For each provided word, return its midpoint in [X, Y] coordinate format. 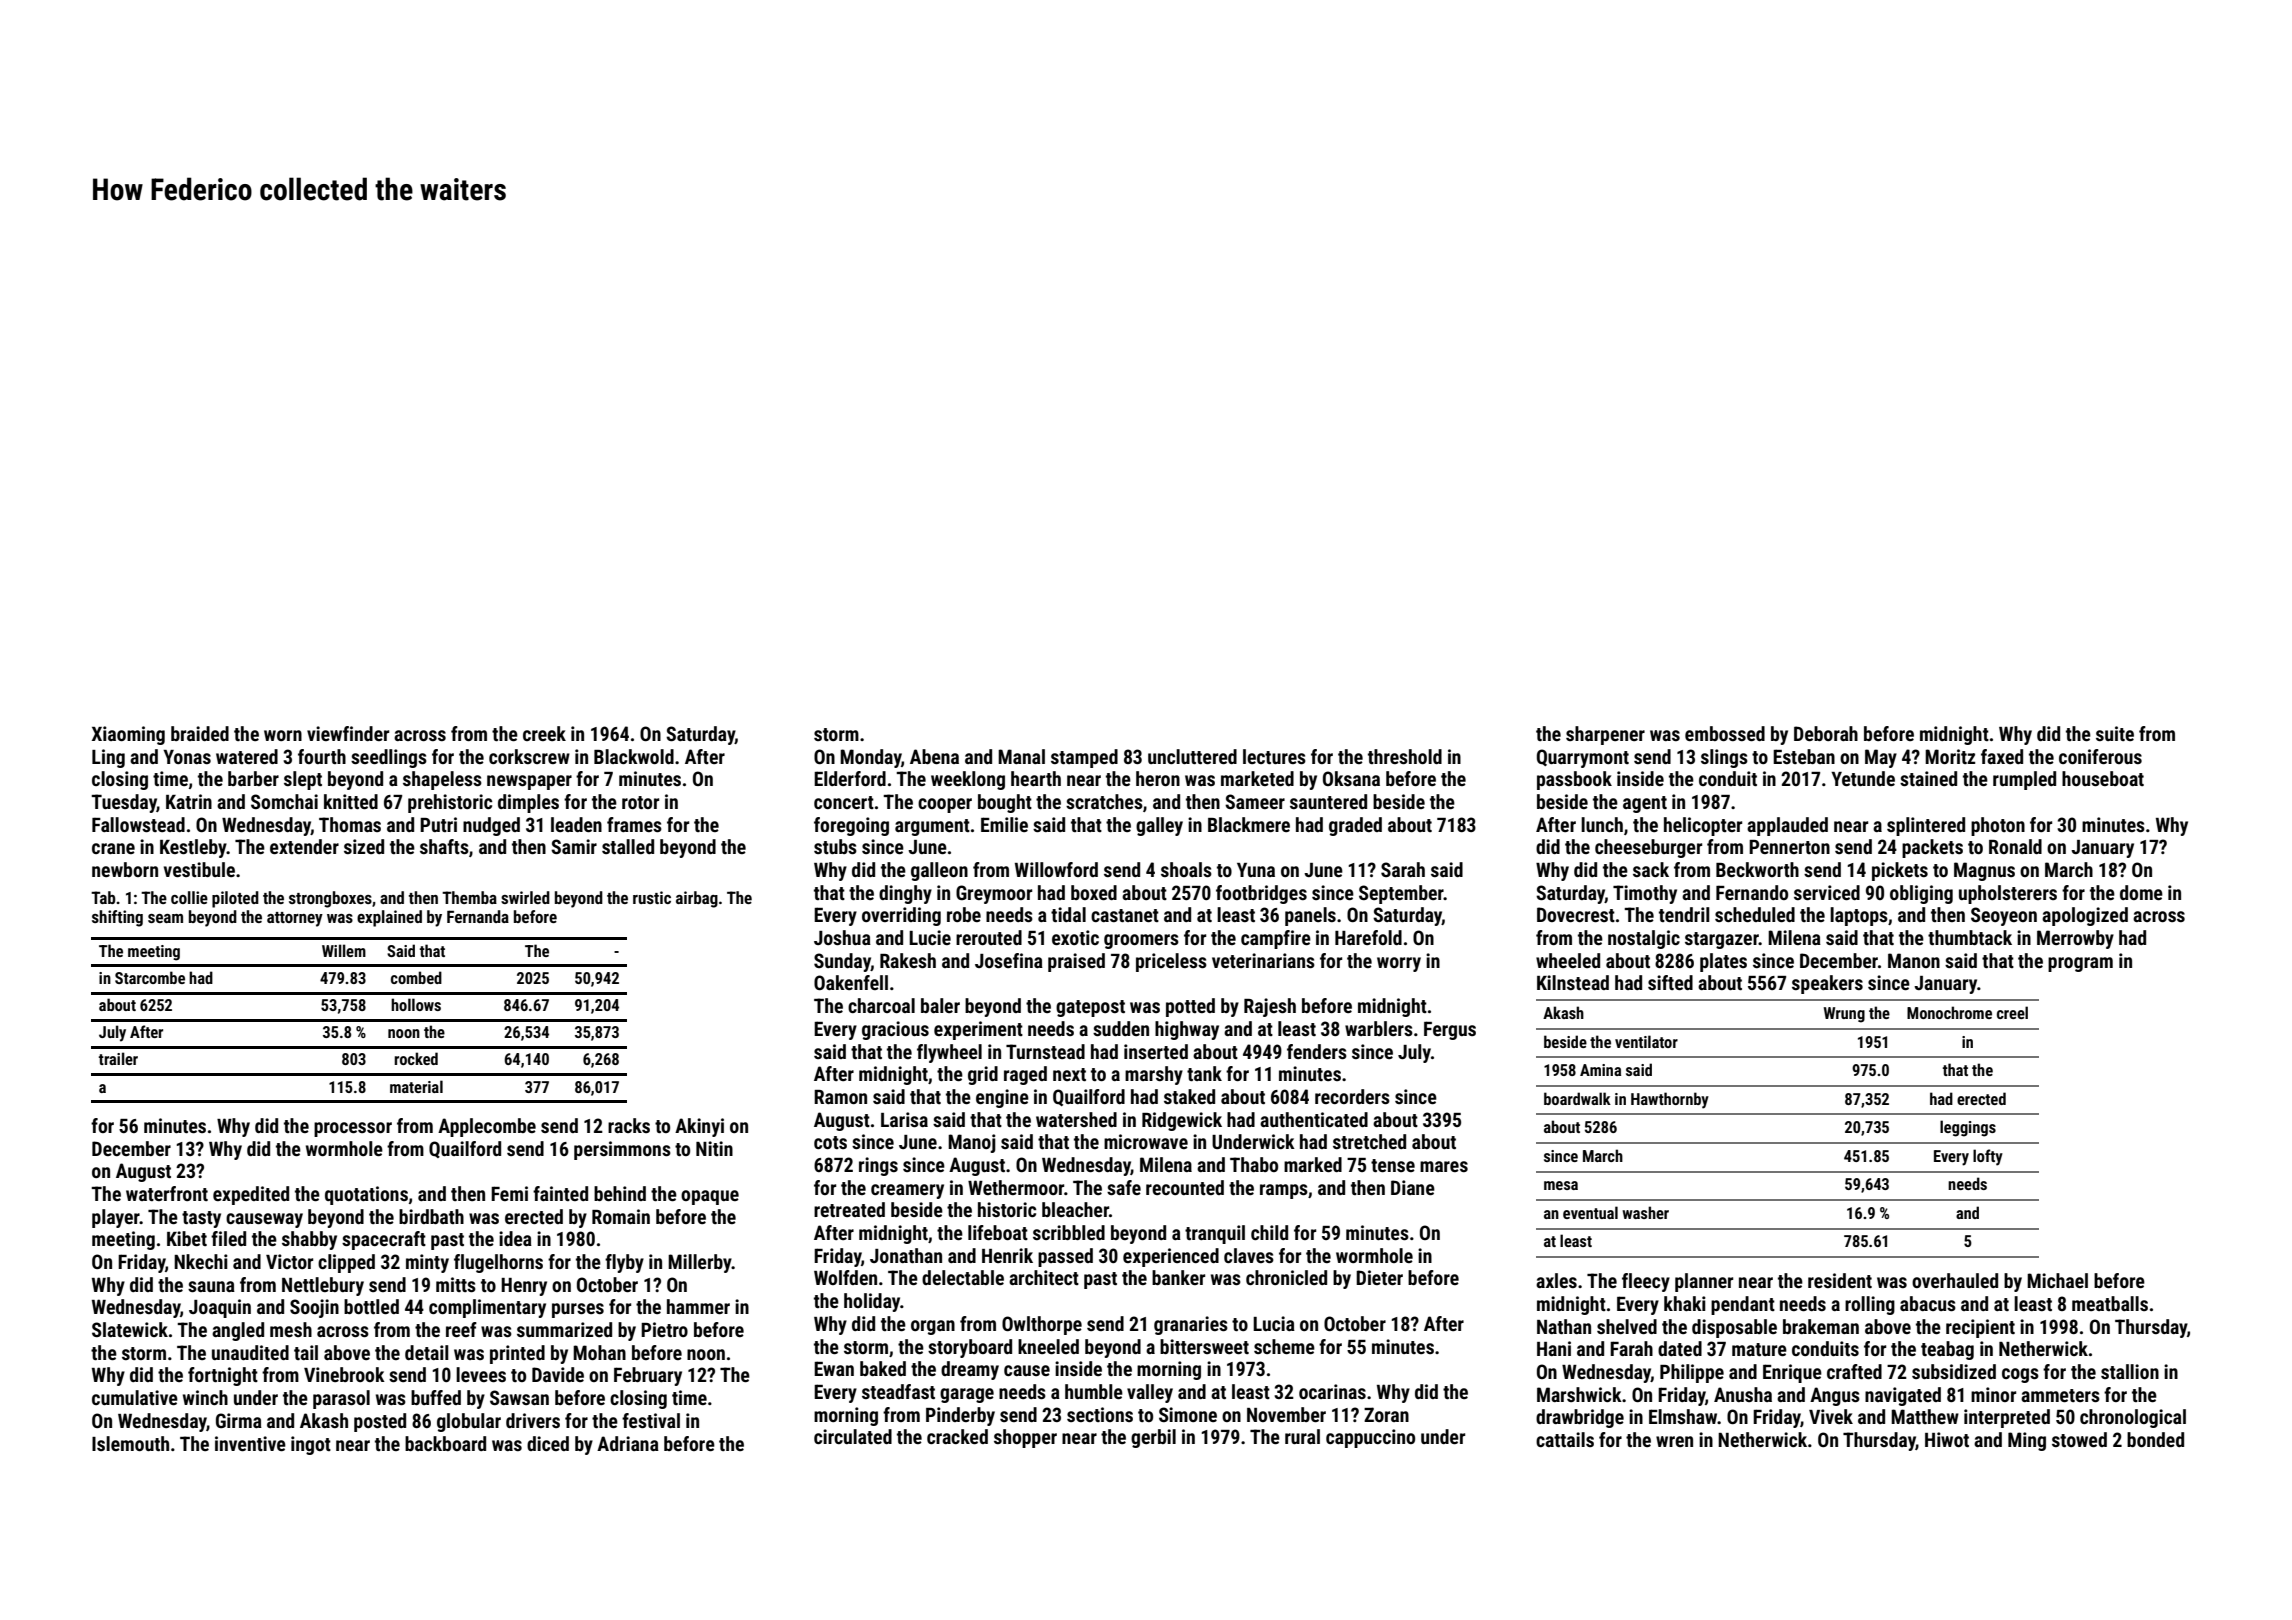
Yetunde [1863, 778]
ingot [311, 1445]
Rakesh [908, 960]
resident [1840, 1280]
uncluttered [1192, 756]
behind [620, 1193]
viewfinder [348, 733]
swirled [525, 897]
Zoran [1386, 1414]
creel [2012, 1012]
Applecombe [487, 1127]
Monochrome [1949, 1012]
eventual [1590, 1212]
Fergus [1450, 1030]
